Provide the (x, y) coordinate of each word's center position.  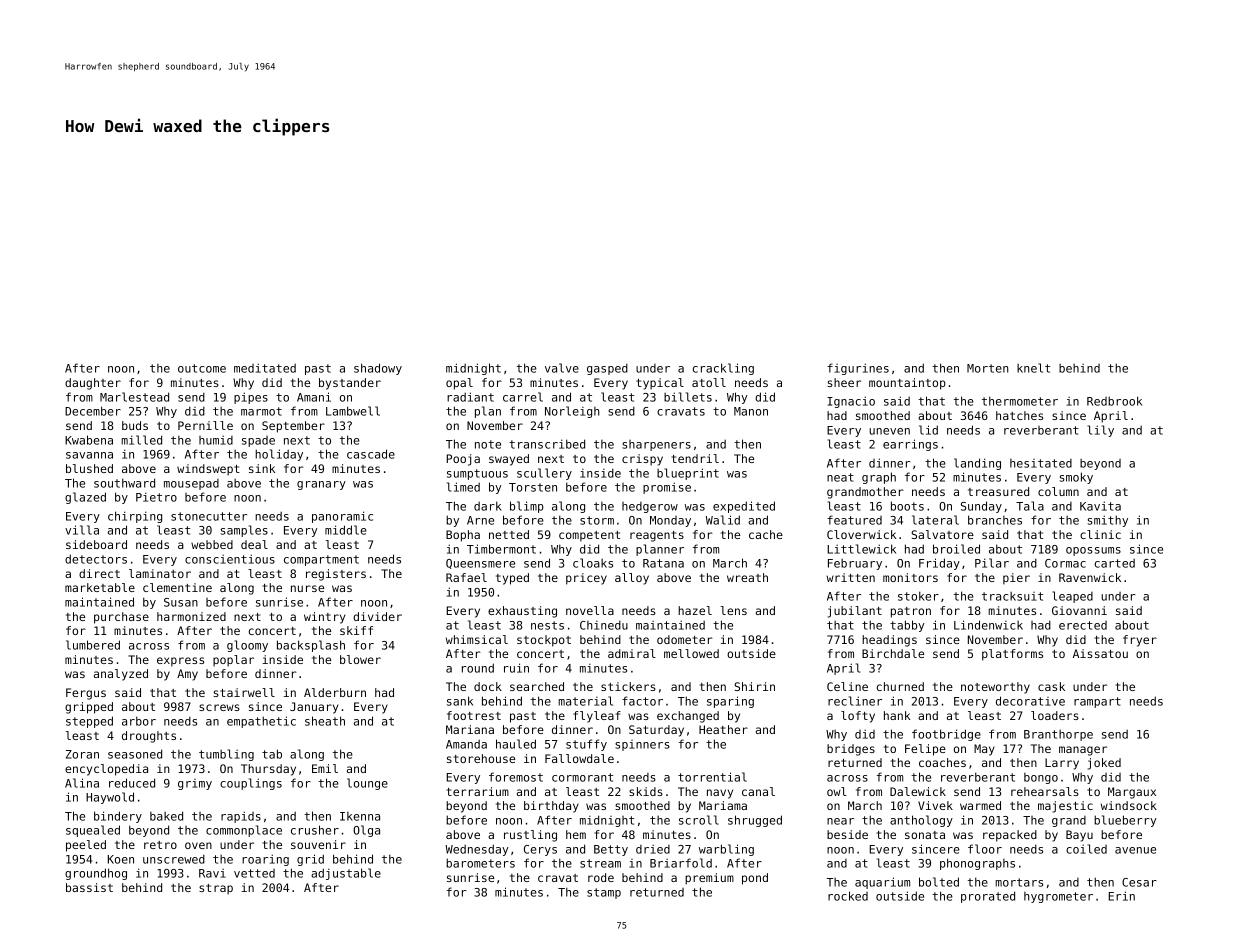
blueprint (688, 474)
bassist (89, 887)
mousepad (191, 484)
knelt (1033, 368)
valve (562, 368)
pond (755, 879)
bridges (851, 750)
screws (219, 707)
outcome (202, 368)
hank (897, 715)
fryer (1140, 641)
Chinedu (604, 625)
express (180, 662)
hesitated (1041, 463)
